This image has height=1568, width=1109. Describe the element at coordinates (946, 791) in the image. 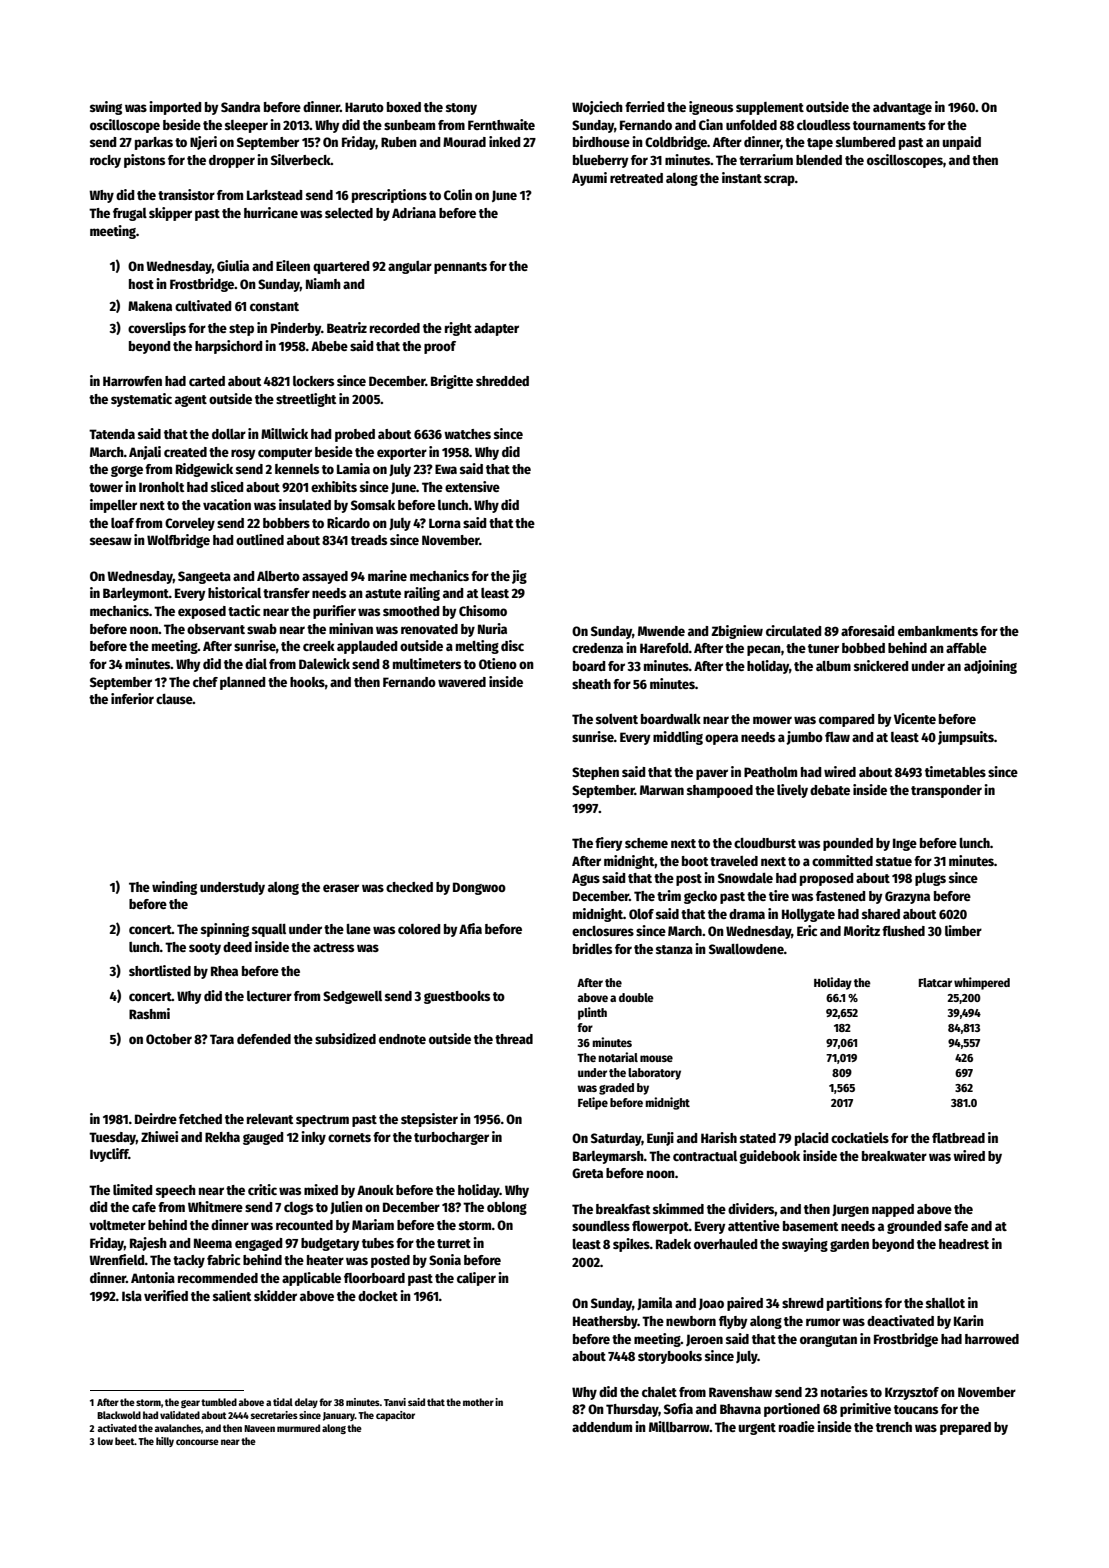

I see `transponder` at that location.
